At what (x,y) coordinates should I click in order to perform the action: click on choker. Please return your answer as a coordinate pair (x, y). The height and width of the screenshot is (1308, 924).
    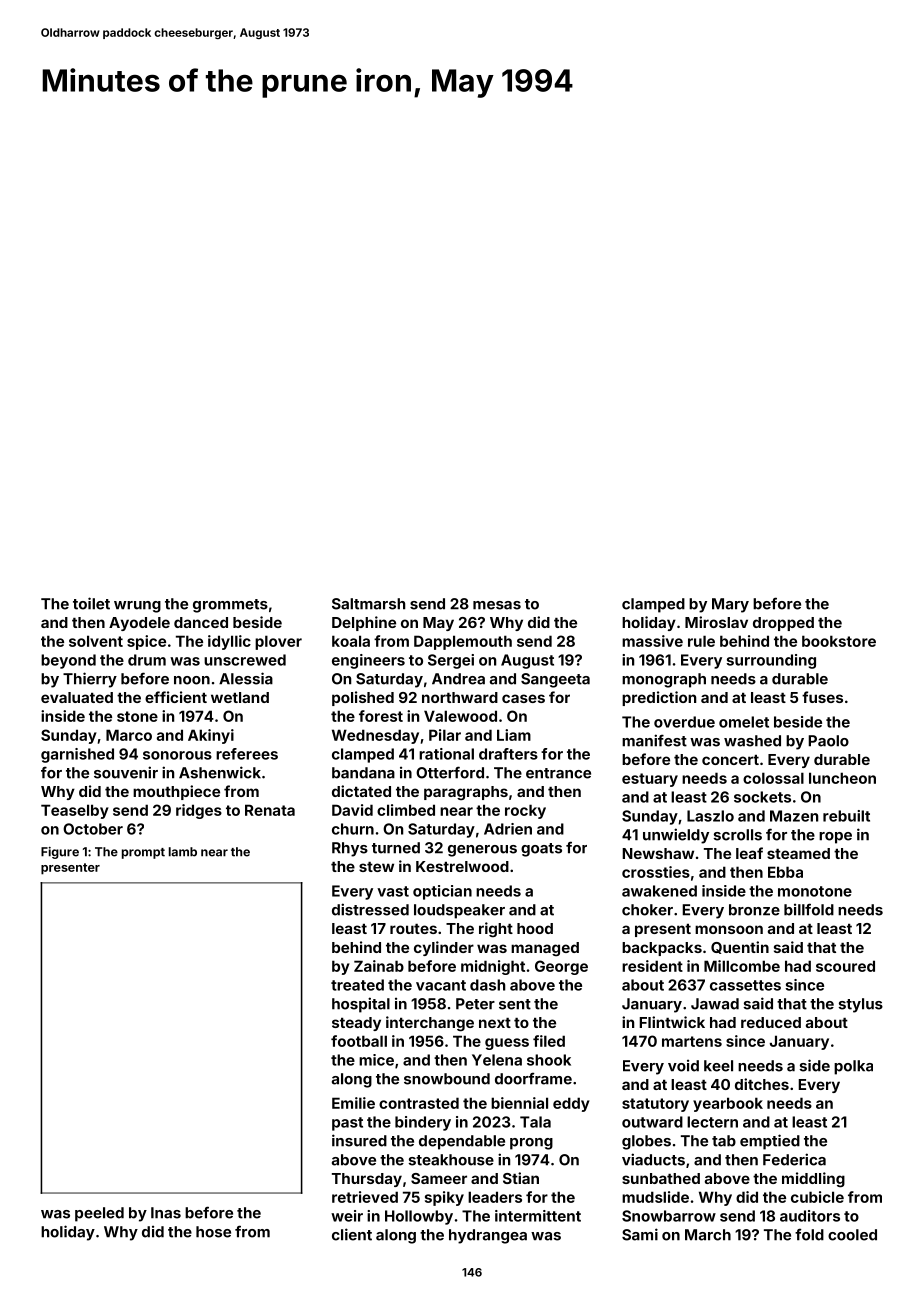
    Looking at the image, I should click on (647, 910).
